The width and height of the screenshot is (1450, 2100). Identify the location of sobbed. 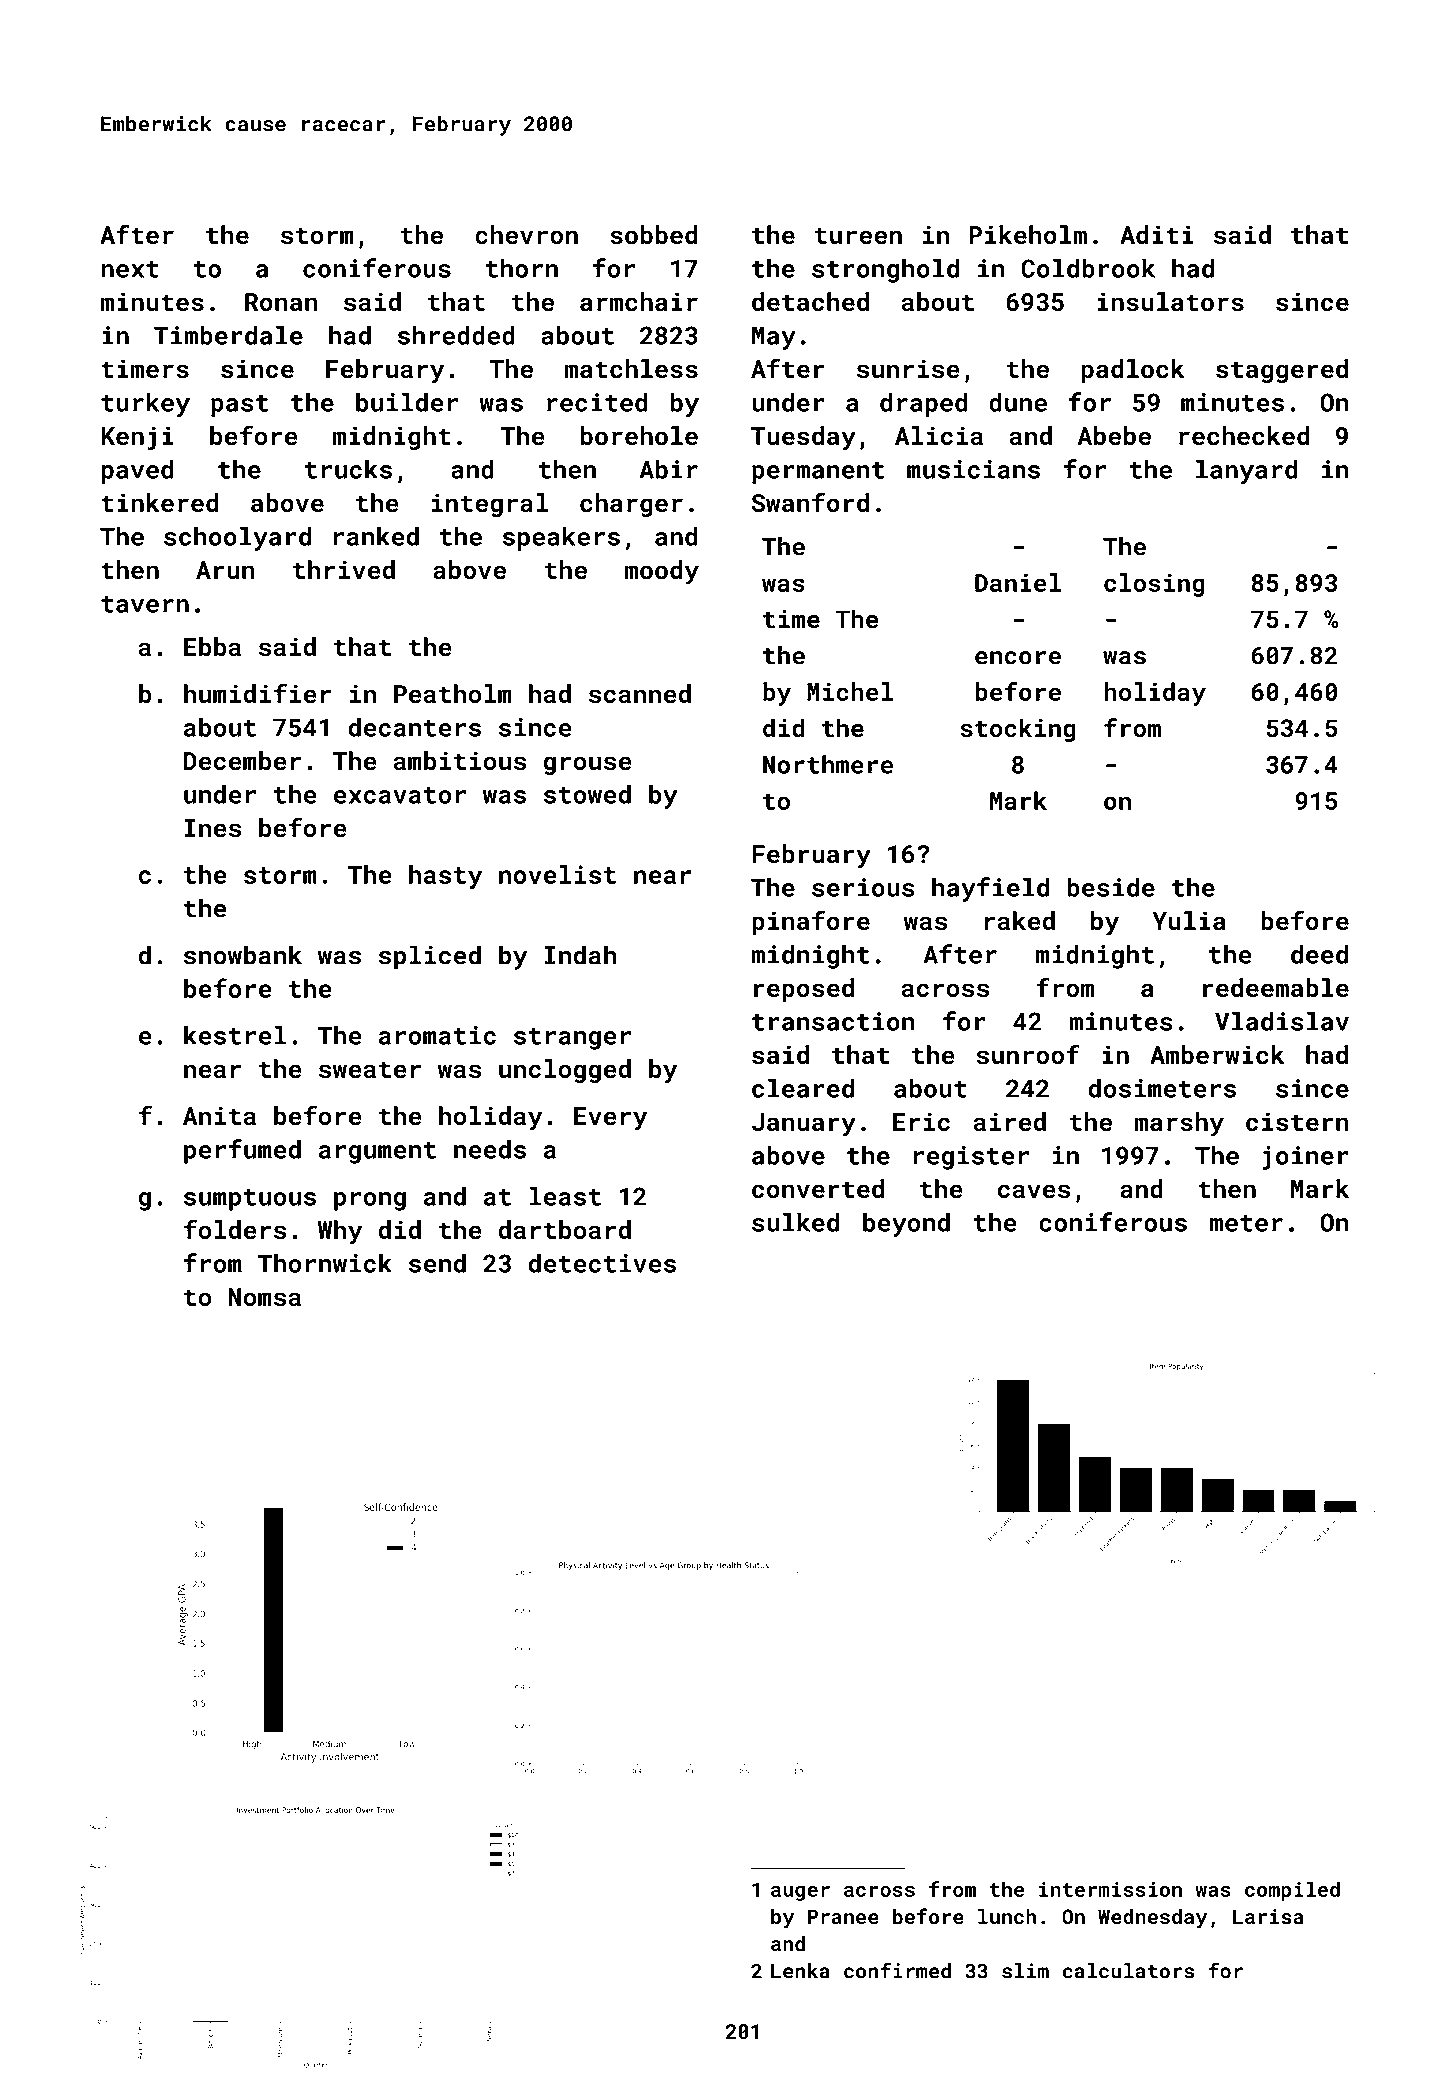
(653, 235).
